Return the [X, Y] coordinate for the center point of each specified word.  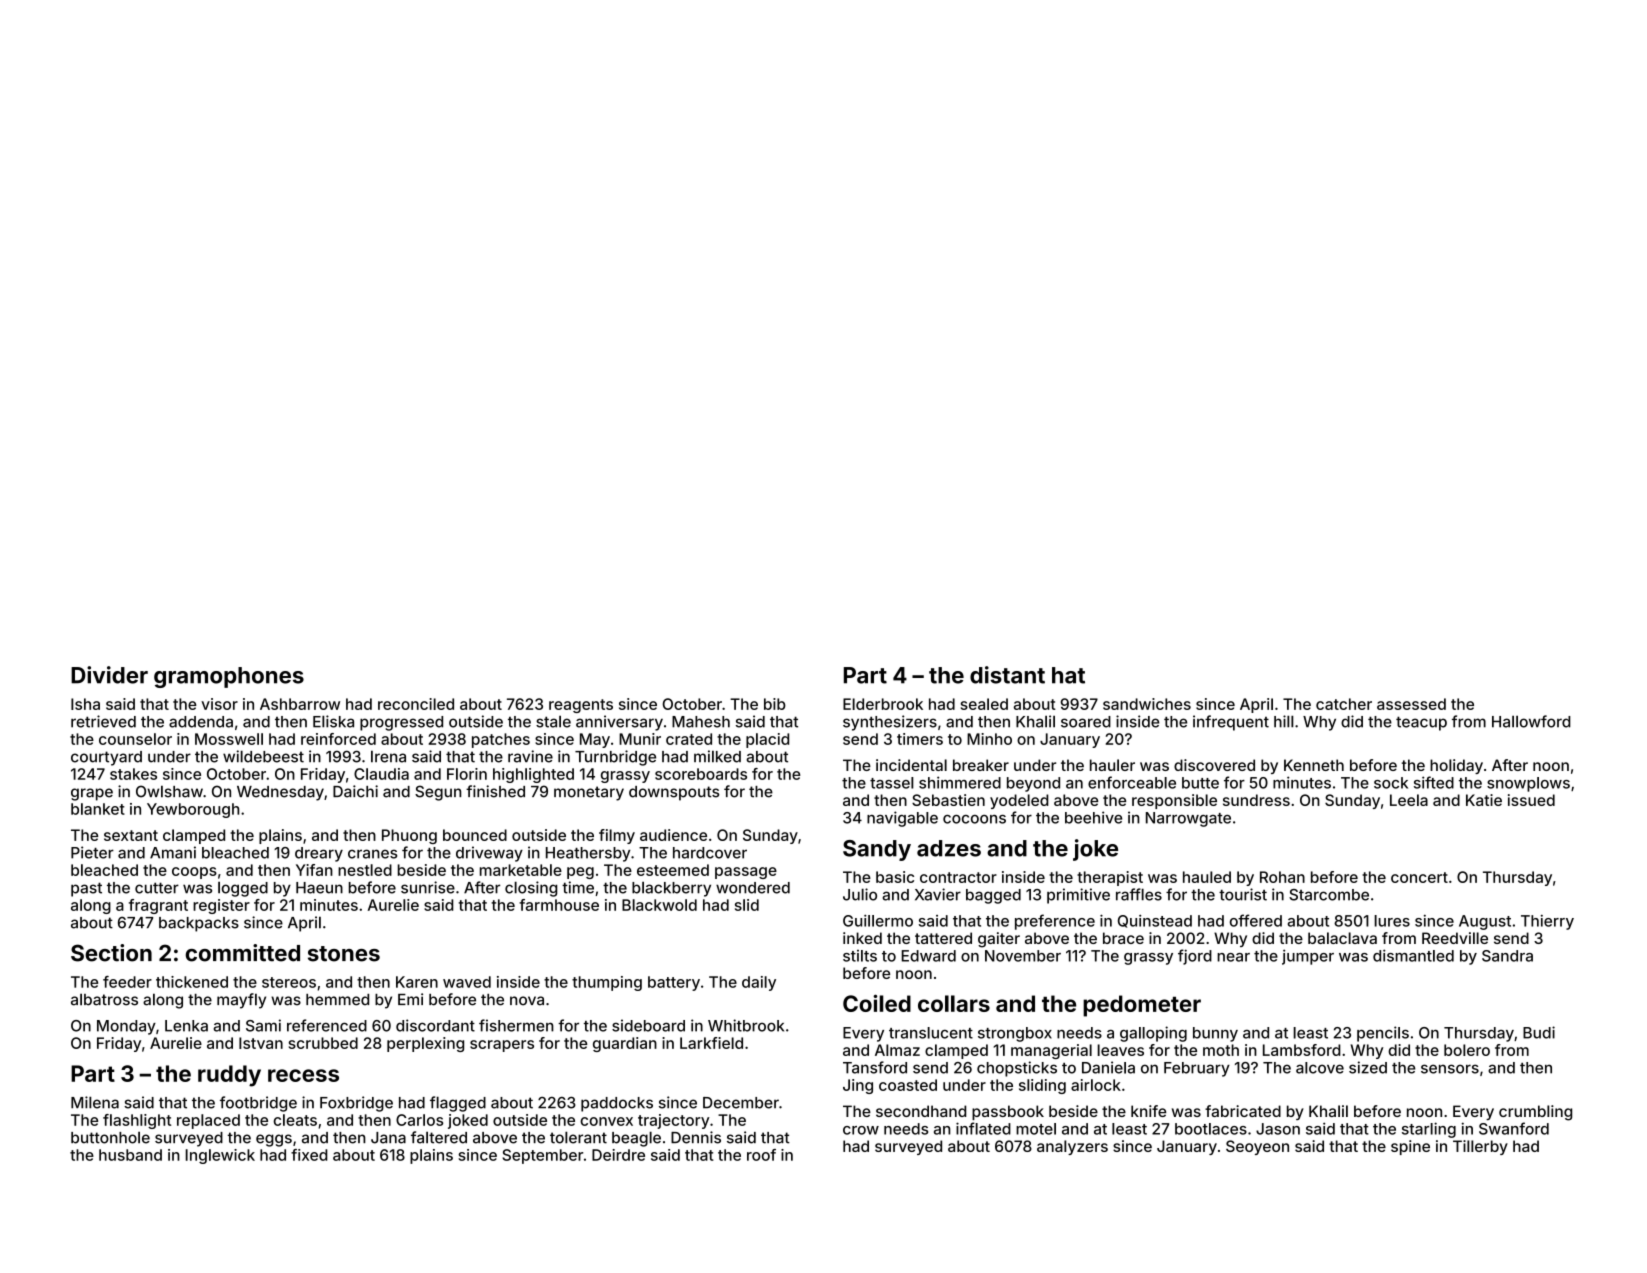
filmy [617, 836]
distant [1007, 675]
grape [92, 794]
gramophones [229, 677]
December [741, 1103]
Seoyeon [1257, 1147]
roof [761, 1155]
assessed [1411, 704]
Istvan [261, 1043]
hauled [1207, 877]
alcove [1320, 1068]
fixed [309, 1155]
